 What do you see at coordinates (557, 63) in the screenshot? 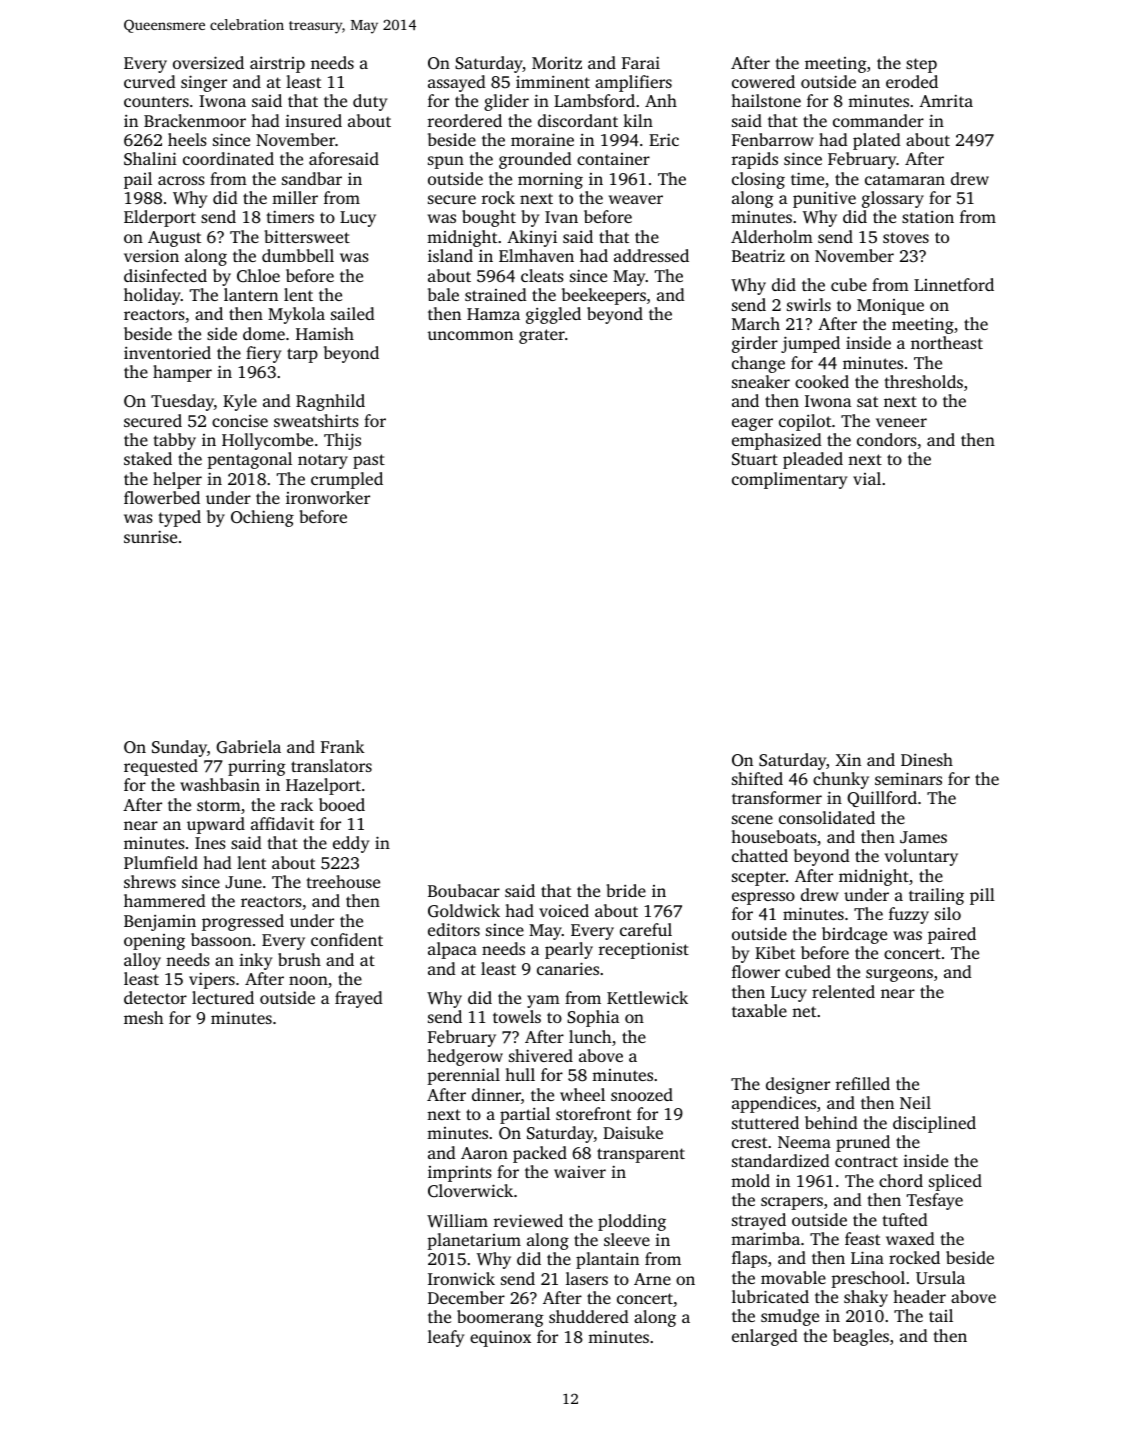
I see `Moritz` at bounding box center [557, 63].
